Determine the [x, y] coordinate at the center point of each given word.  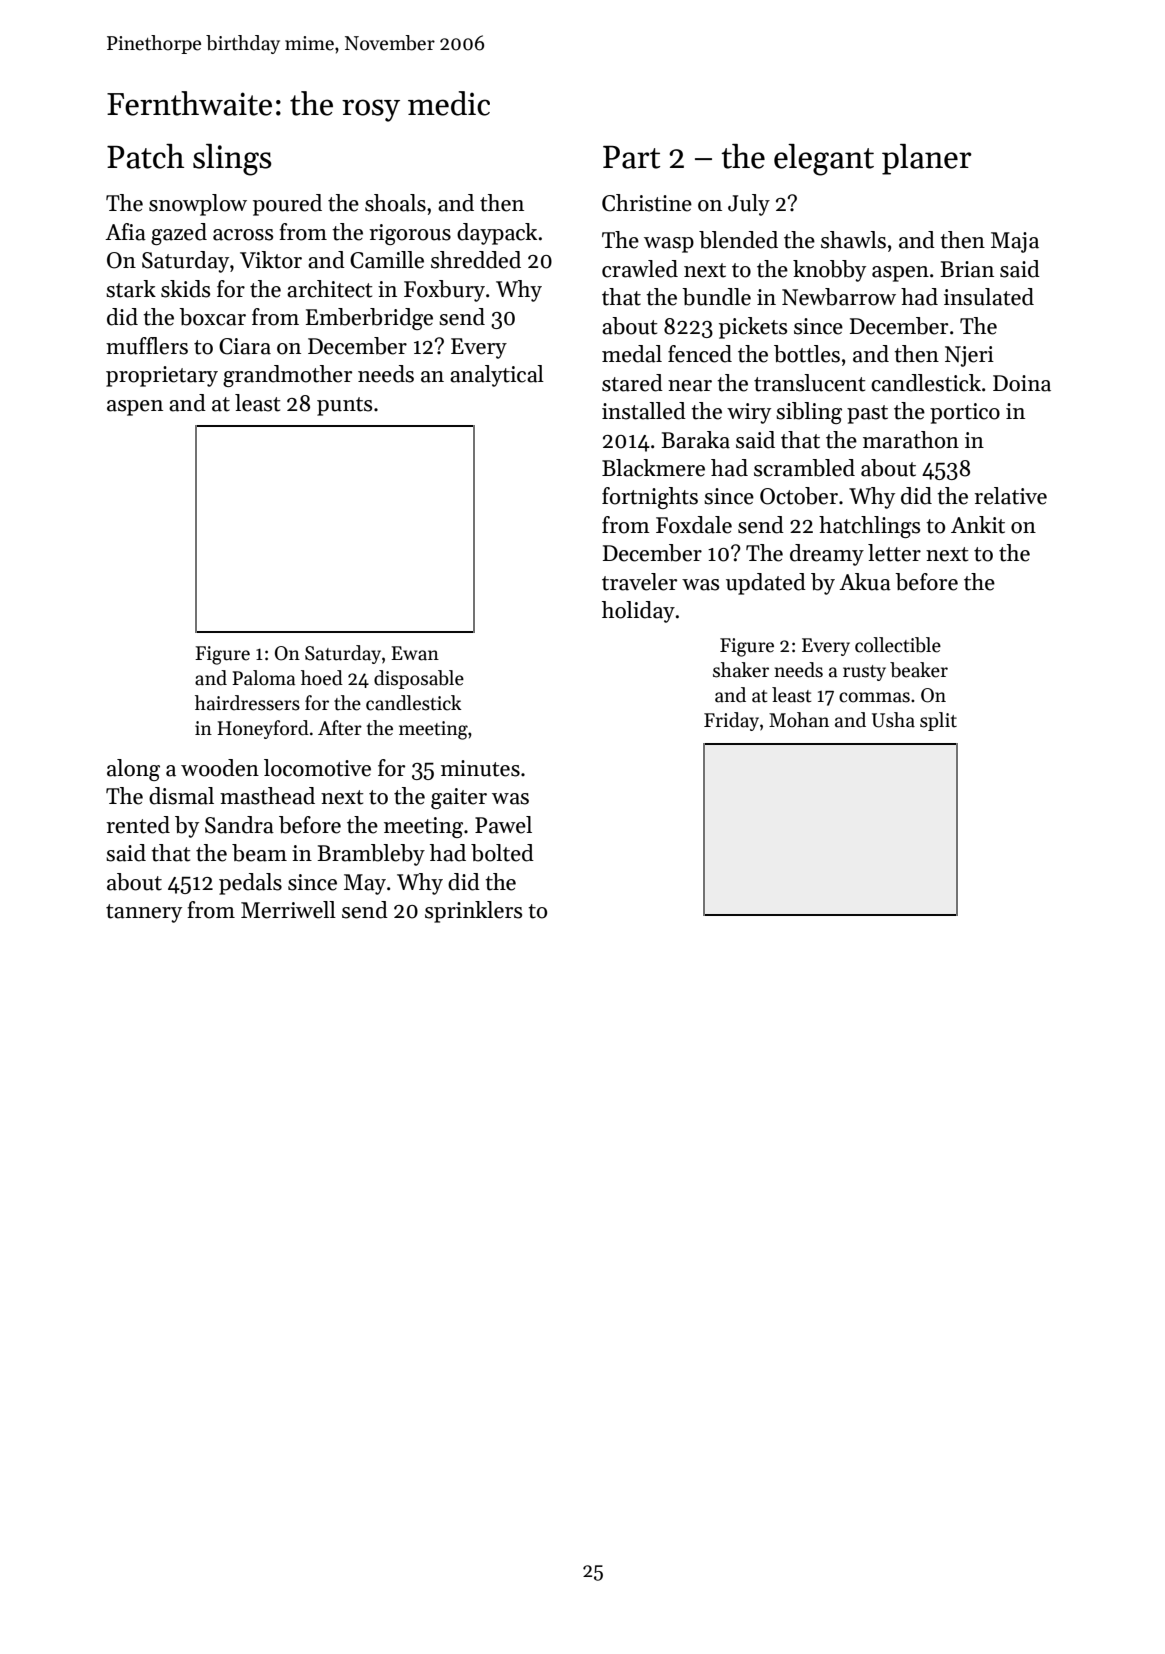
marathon [911, 440]
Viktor [271, 260]
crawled [640, 269]
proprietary [162, 376]
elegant [824, 160]
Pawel [503, 825]
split [938, 721]
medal [632, 354]
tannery [144, 913]
